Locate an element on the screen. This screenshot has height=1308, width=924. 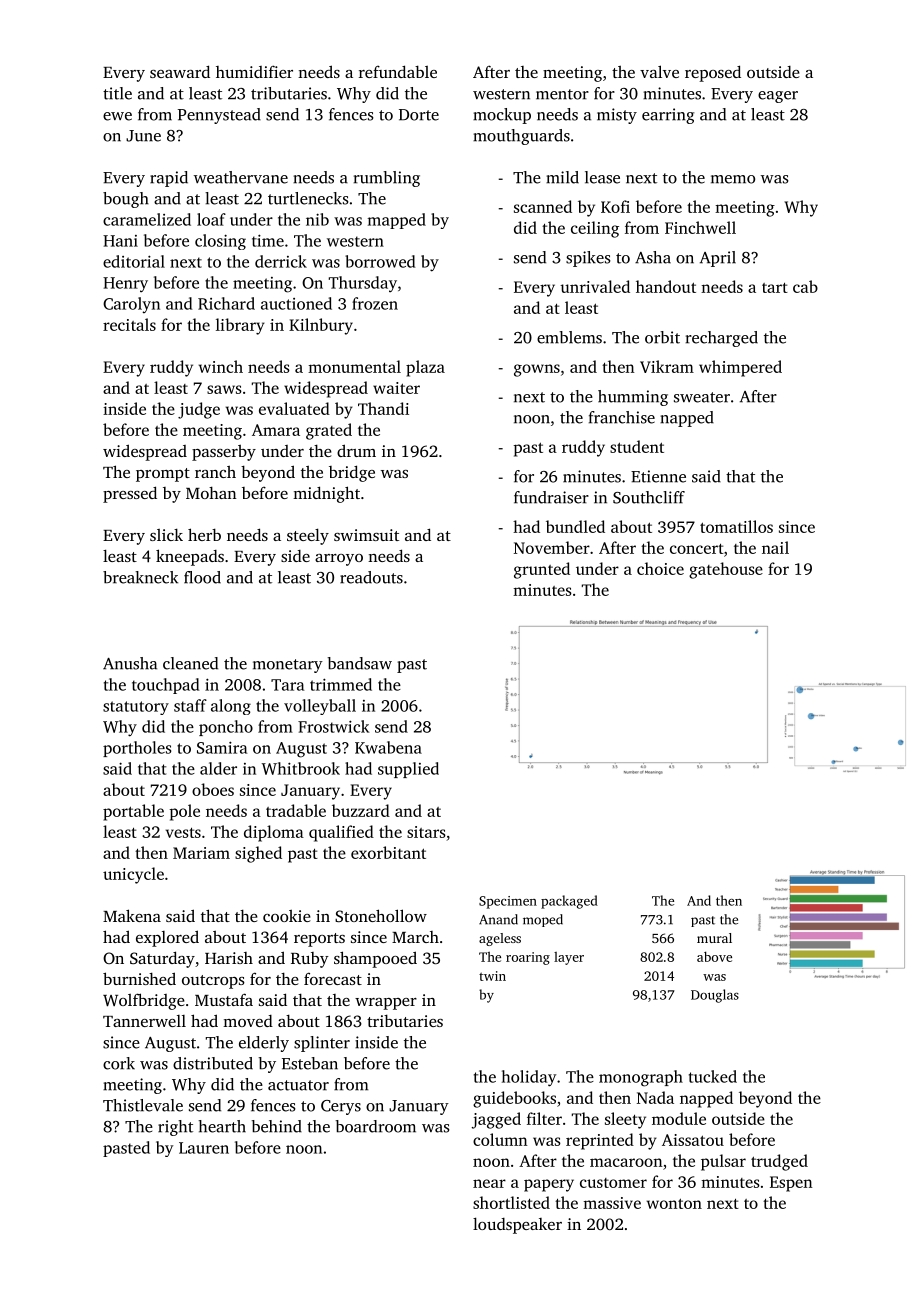
ewe is located at coordinates (117, 116).
